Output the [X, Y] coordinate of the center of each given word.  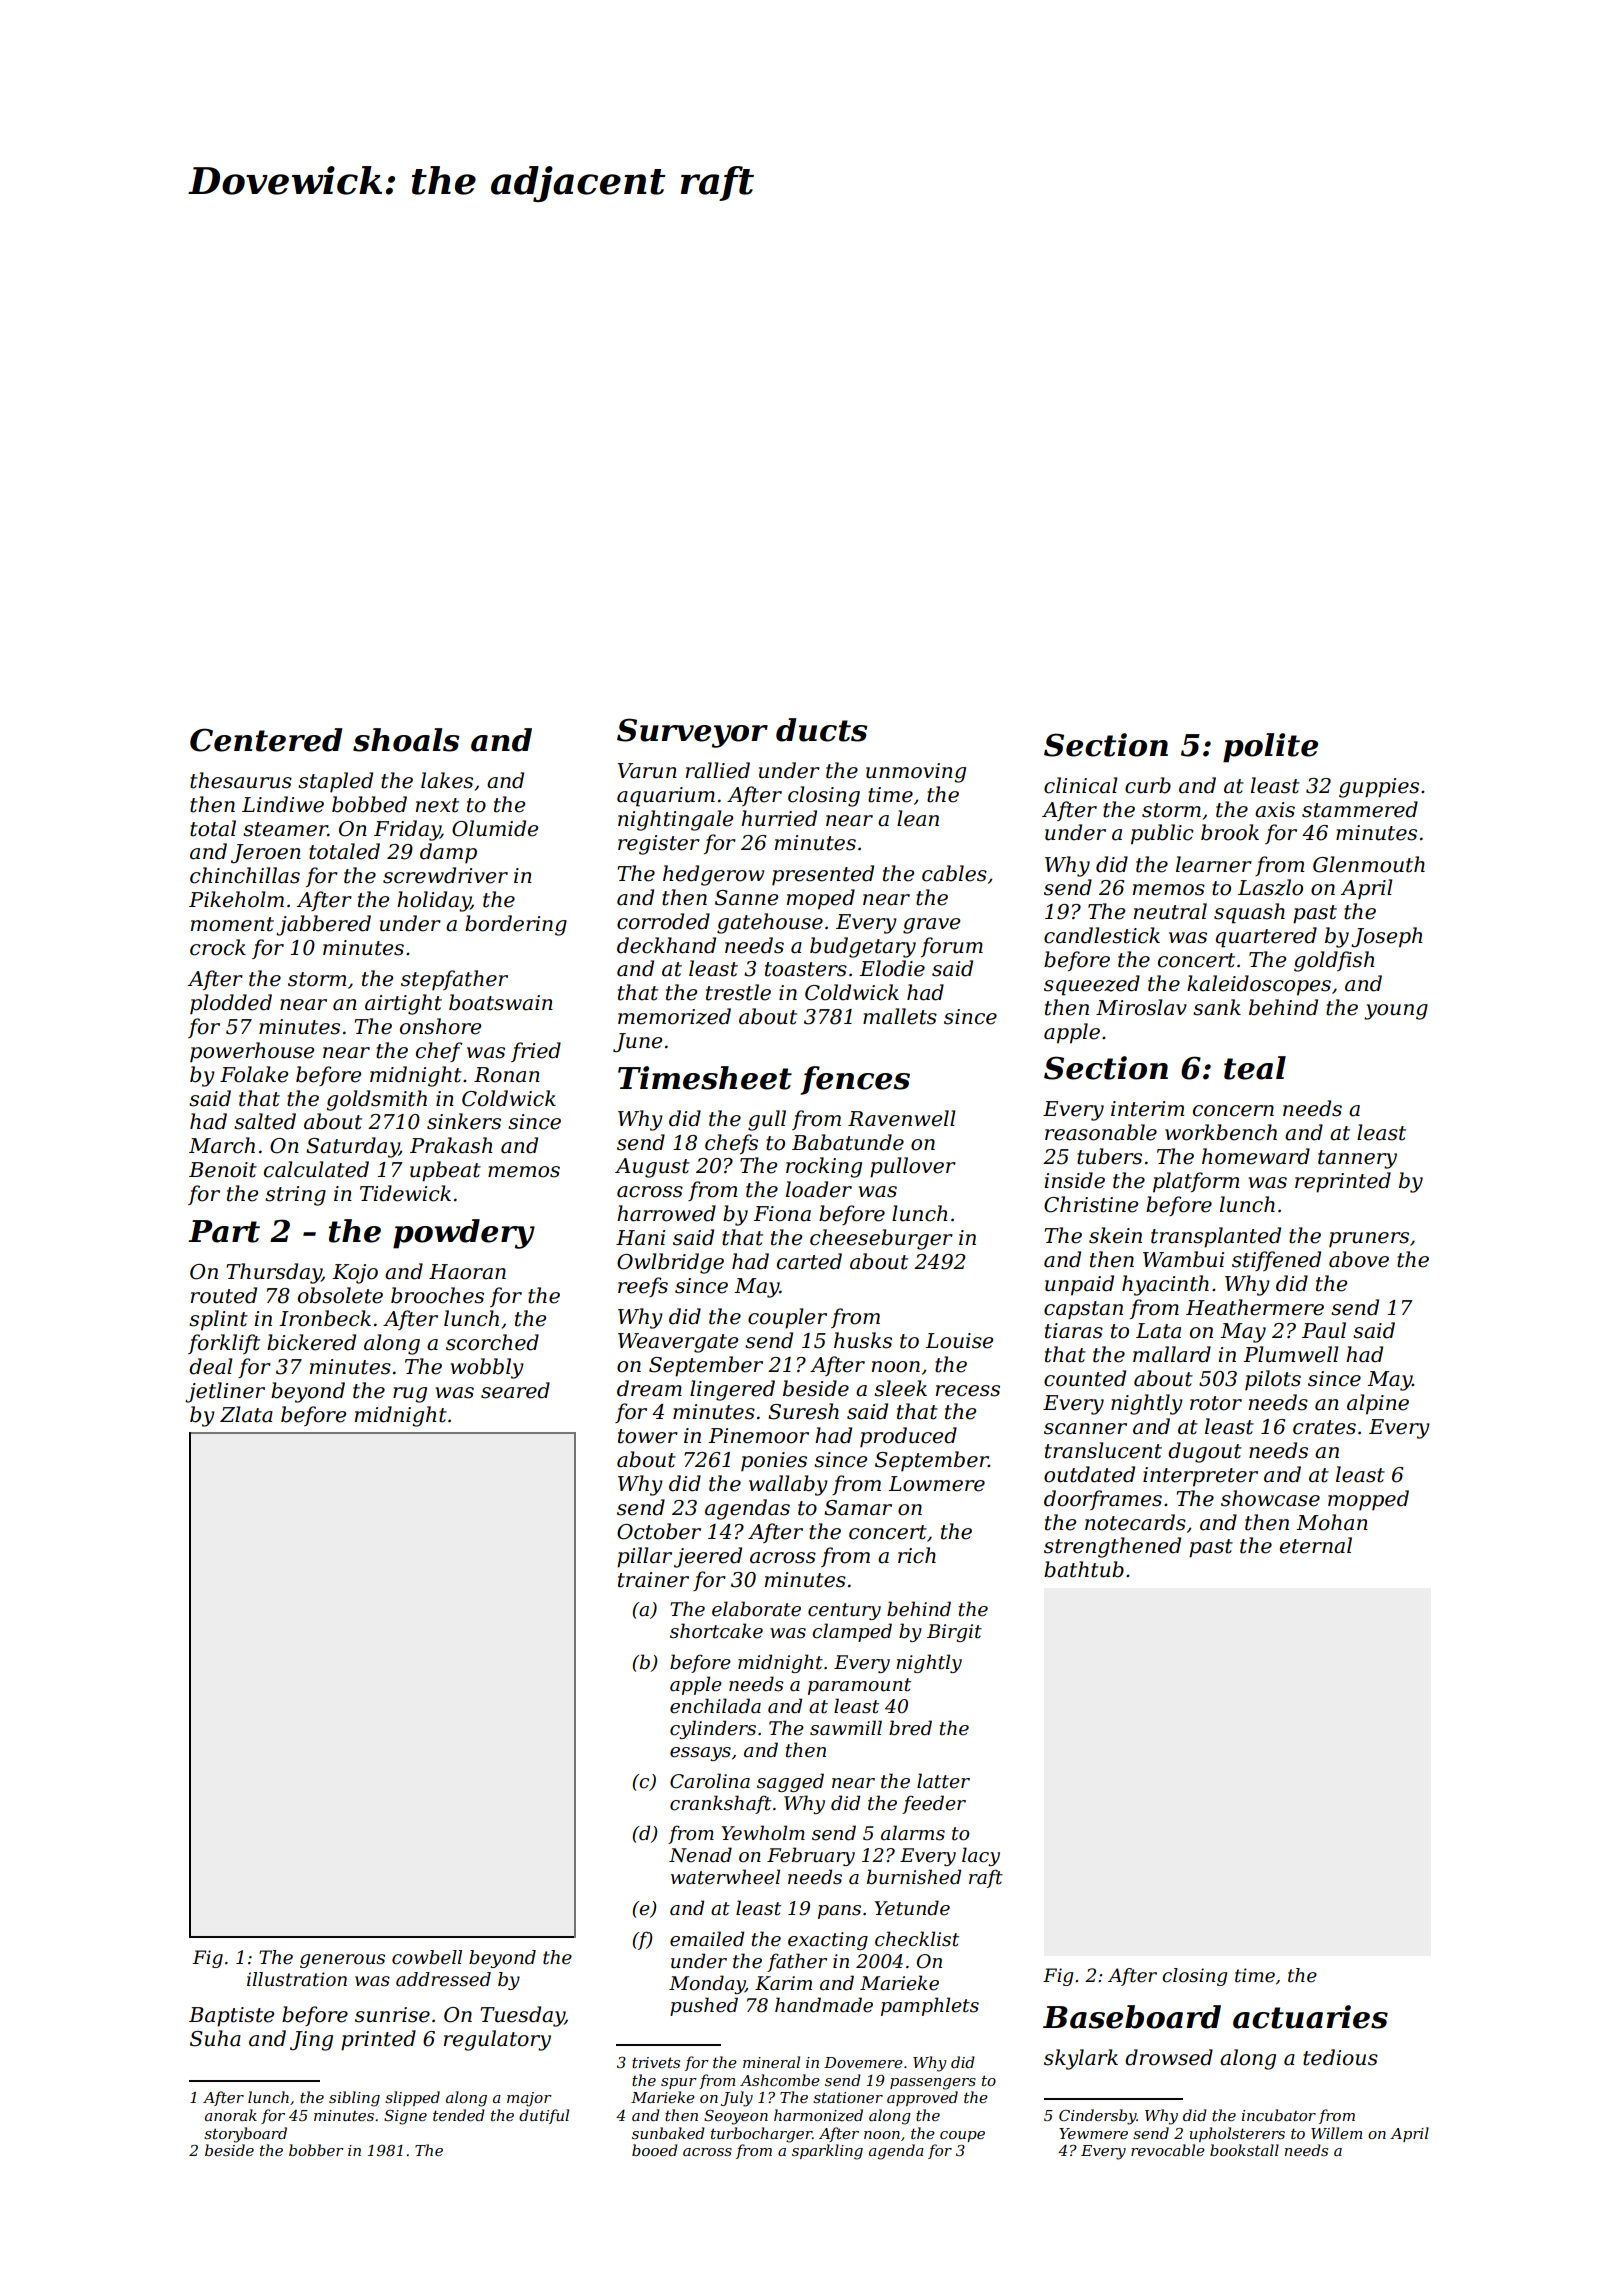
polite [1270, 748]
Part [224, 1231]
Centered [266, 740]
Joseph [1387, 937]
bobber [316, 2150]
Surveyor [692, 733]
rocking [824, 1167]
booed [655, 2150]
